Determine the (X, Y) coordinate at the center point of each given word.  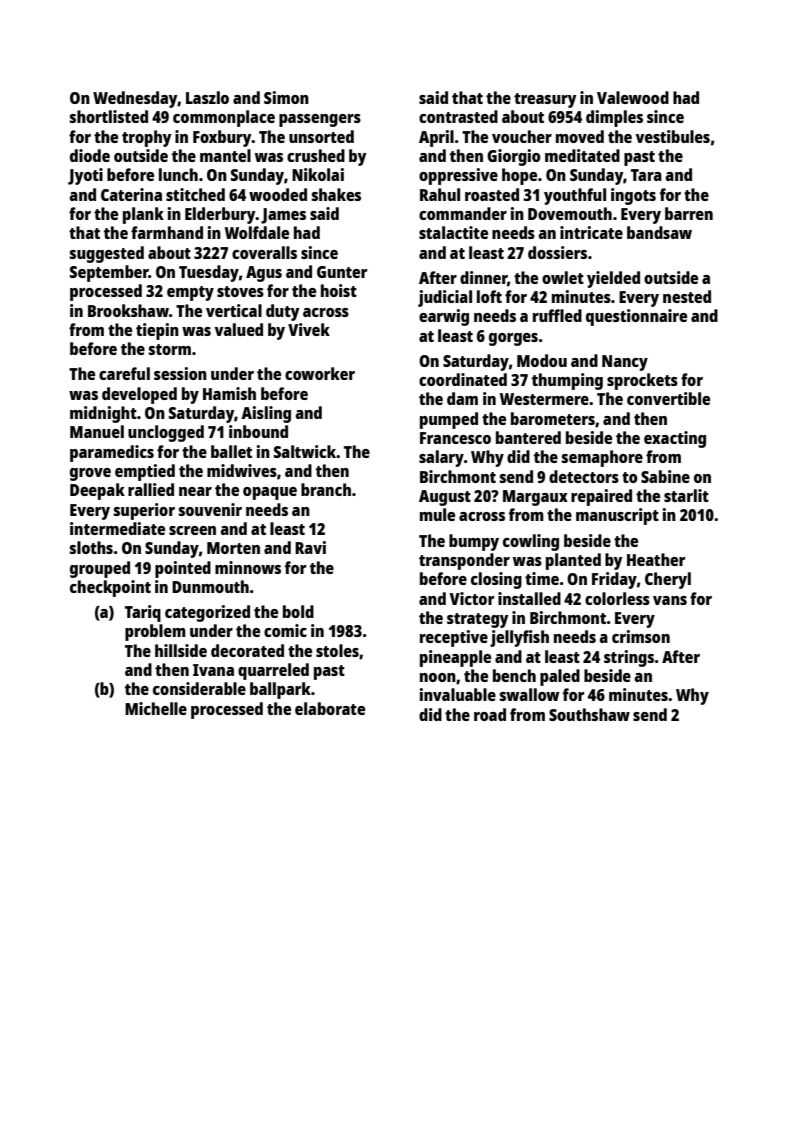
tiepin (157, 331)
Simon (286, 97)
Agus (264, 274)
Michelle (156, 708)
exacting (675, 439)
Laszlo (207, 97)
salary (441, 458)
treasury (545, 100)
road (490, 714)
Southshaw (589, 714)
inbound (258, 431)
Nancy (625, 363)
